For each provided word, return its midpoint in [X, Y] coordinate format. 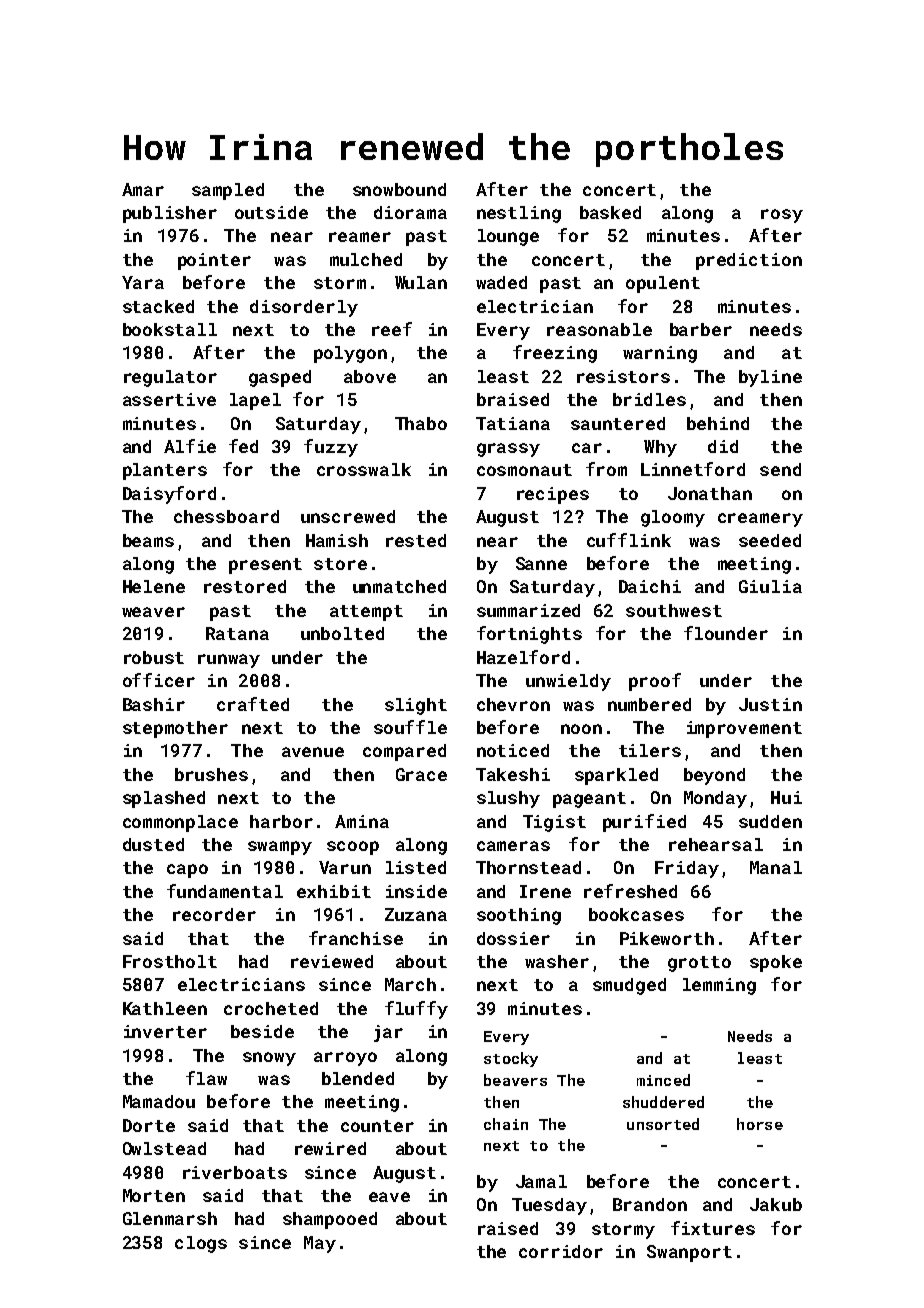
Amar [143, 189]
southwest [674, 610]
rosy [782, 216]
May [320, 1244]
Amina [362, 821]
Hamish [337, 540]
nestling [519, 214]
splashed [164, 799]
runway [229, 661]
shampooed [330, 1220]
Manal [776, 867]
